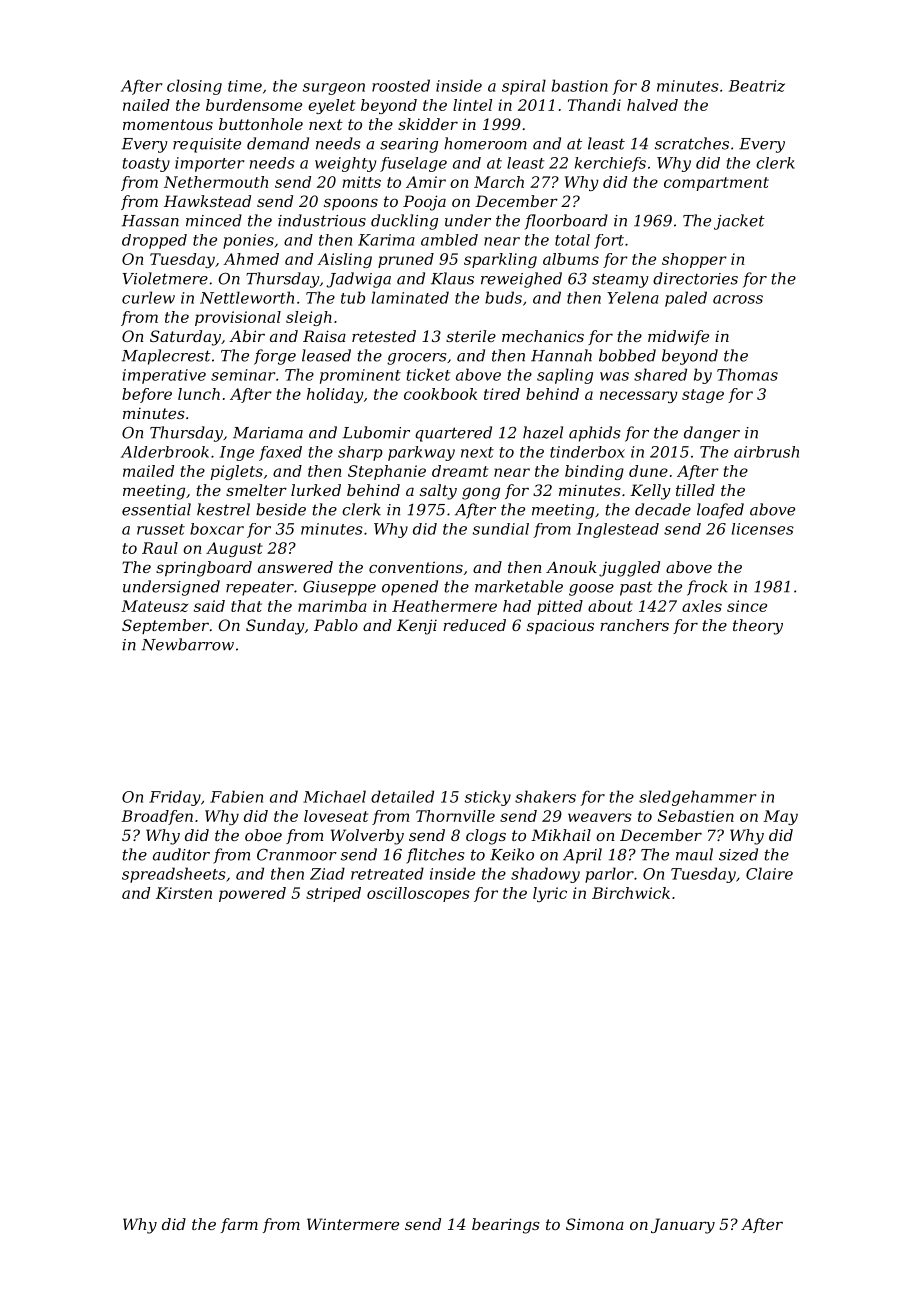  What do you see at coordinates (184, 893) in the image?
I see `Kirsten` at bounding box center [184, 893].
